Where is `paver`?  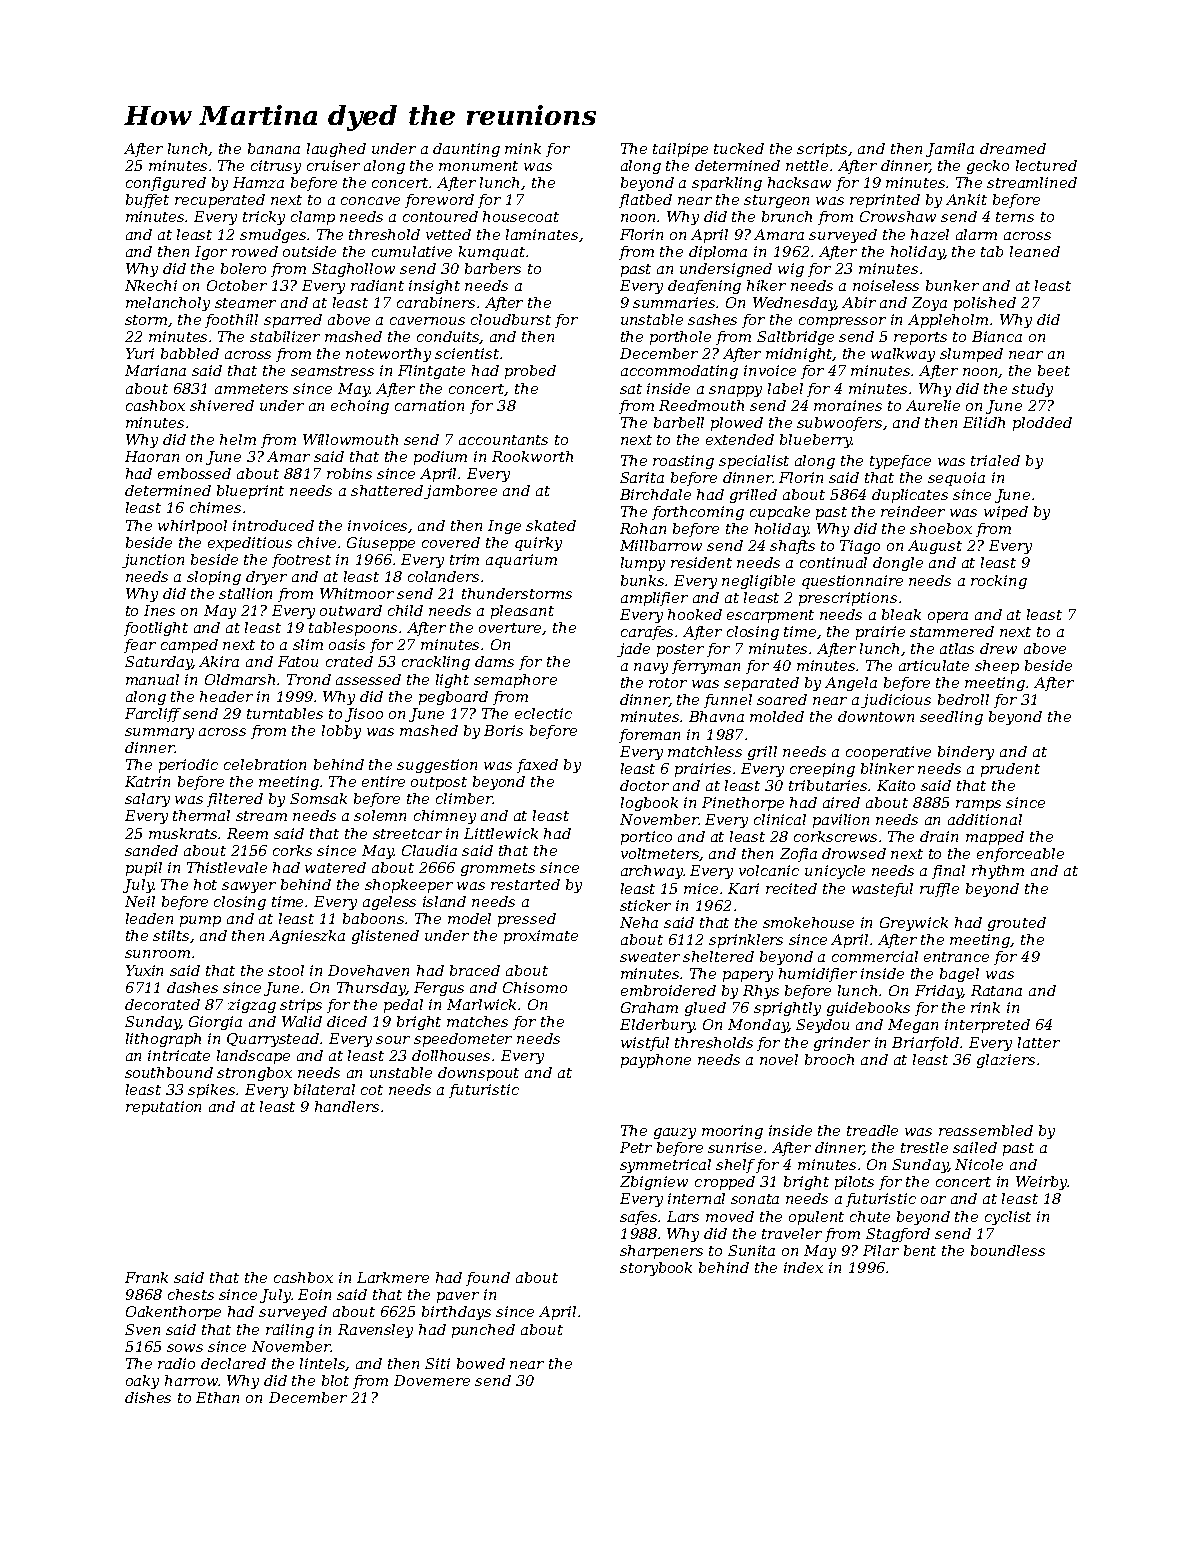 paver is located at coordinates (458, 1297).
